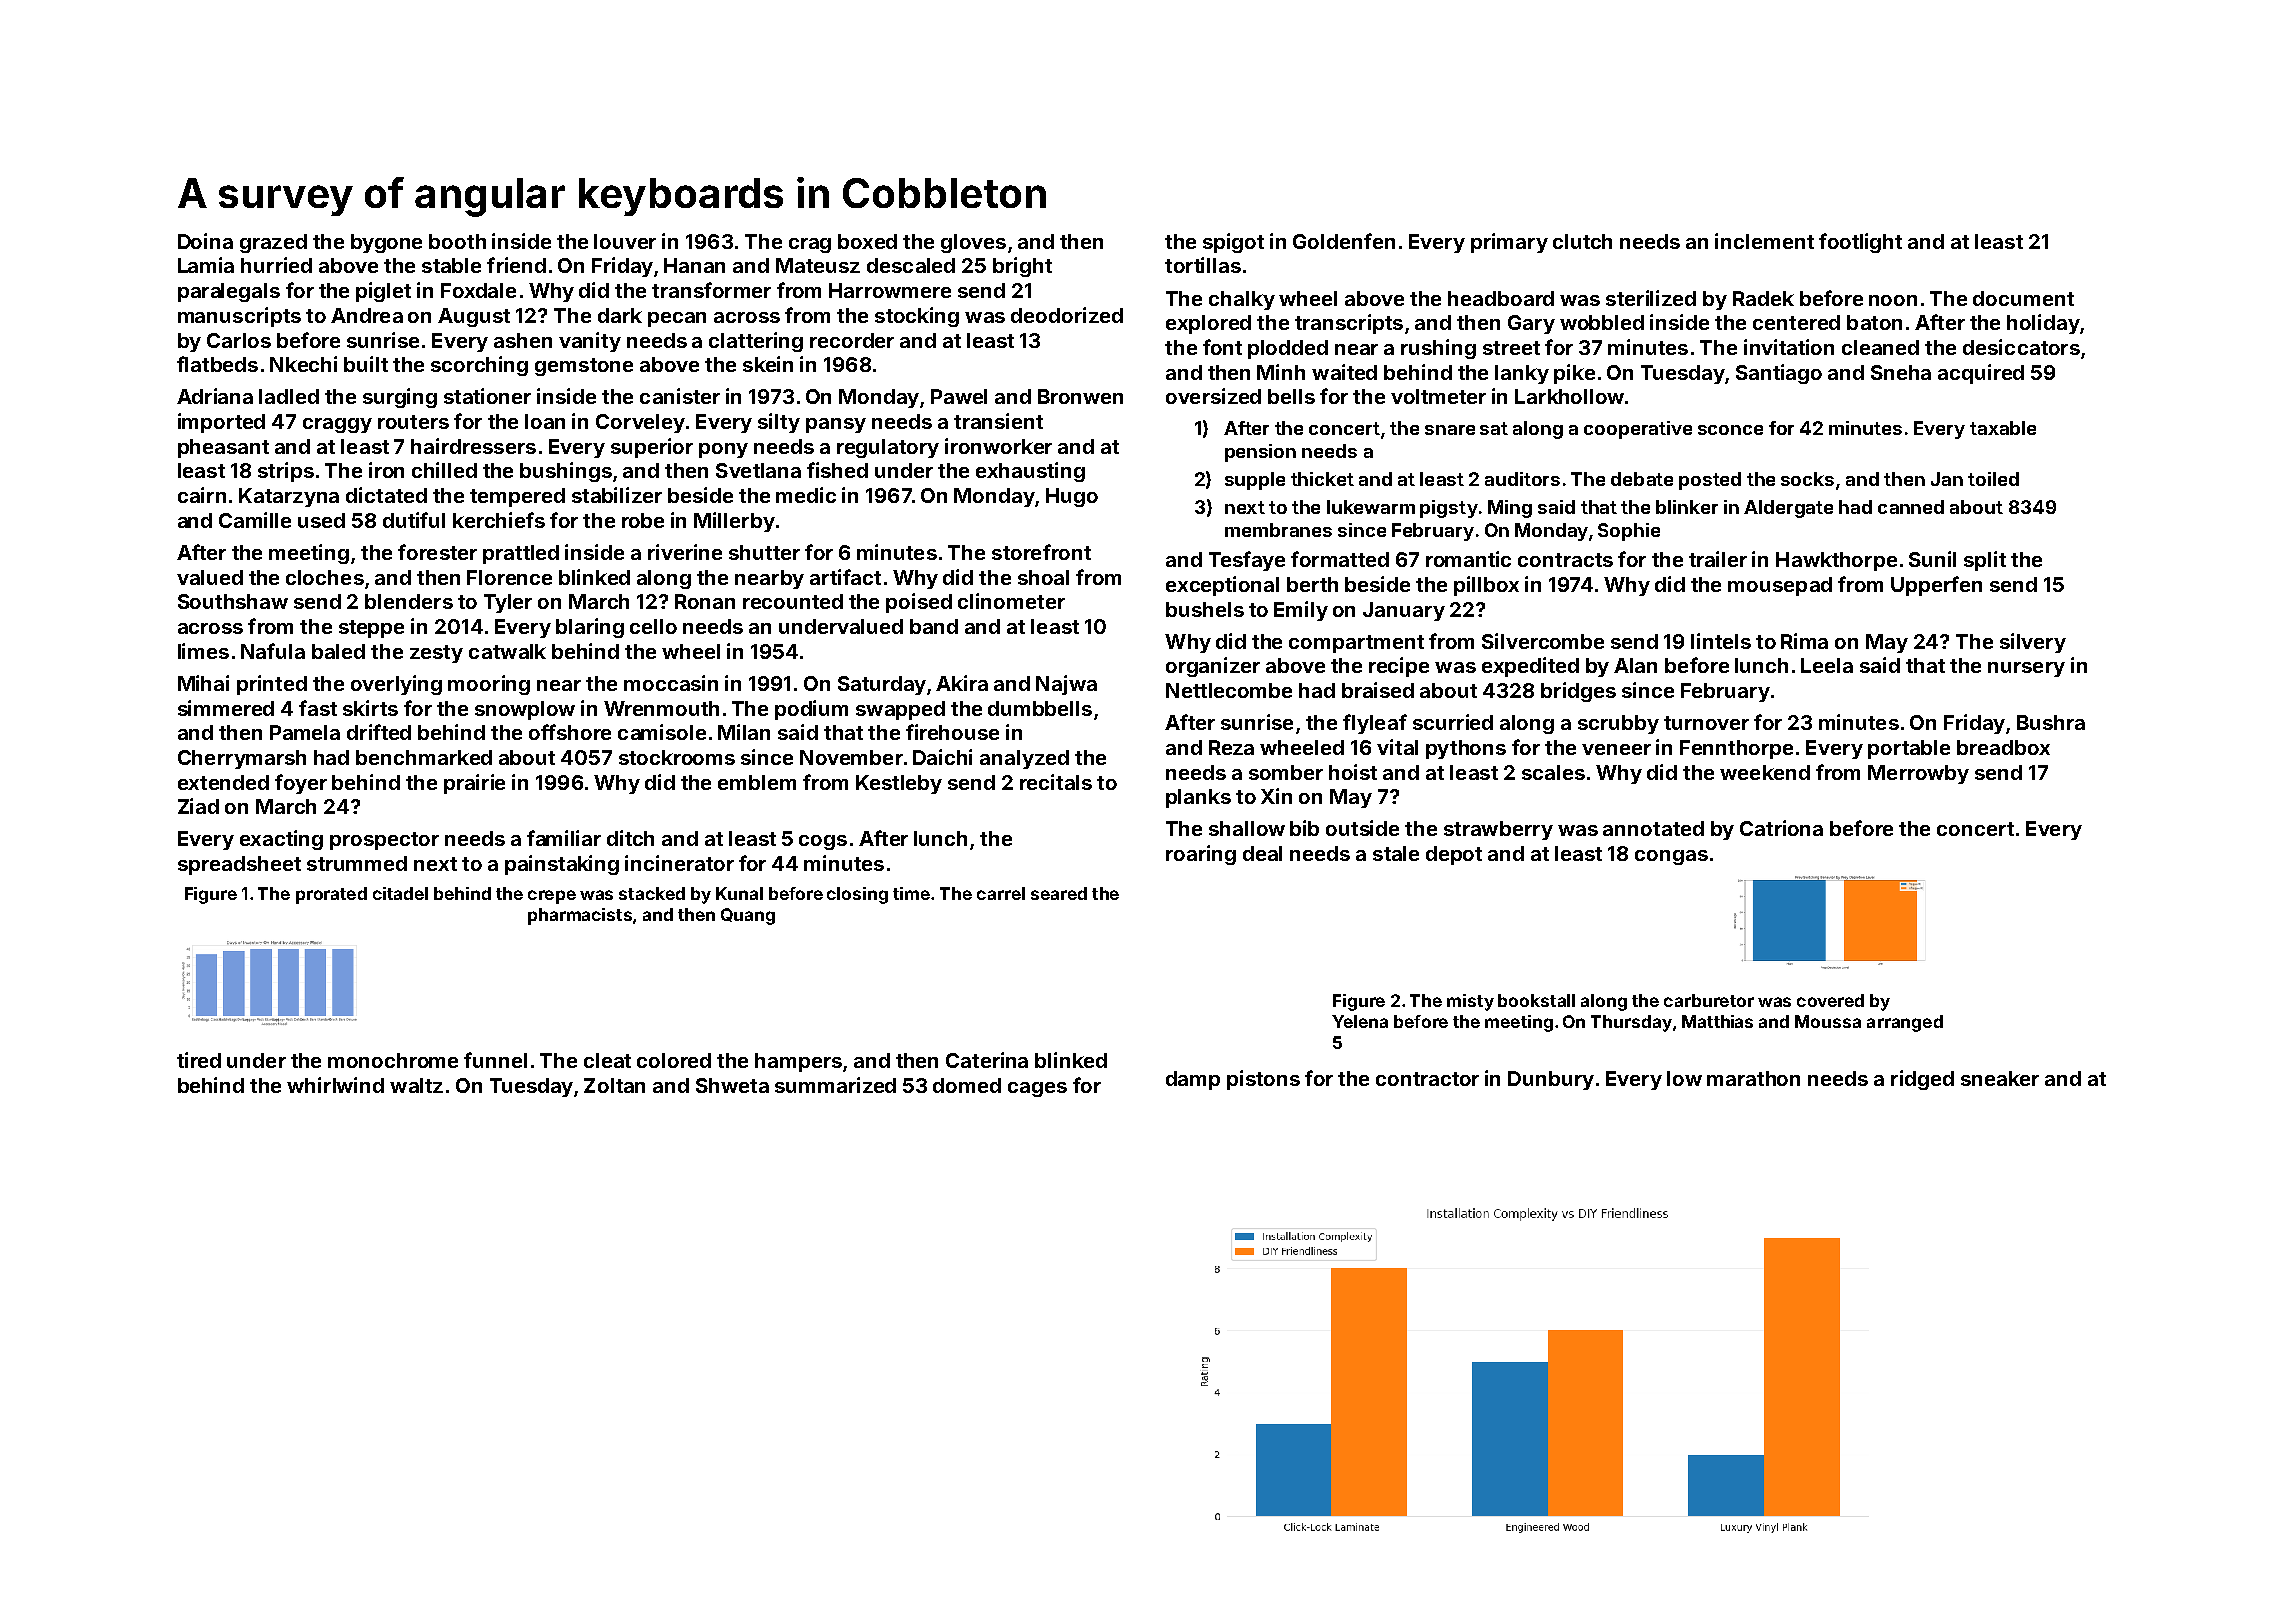  I want to click on nursery, so click(2026, 669).
